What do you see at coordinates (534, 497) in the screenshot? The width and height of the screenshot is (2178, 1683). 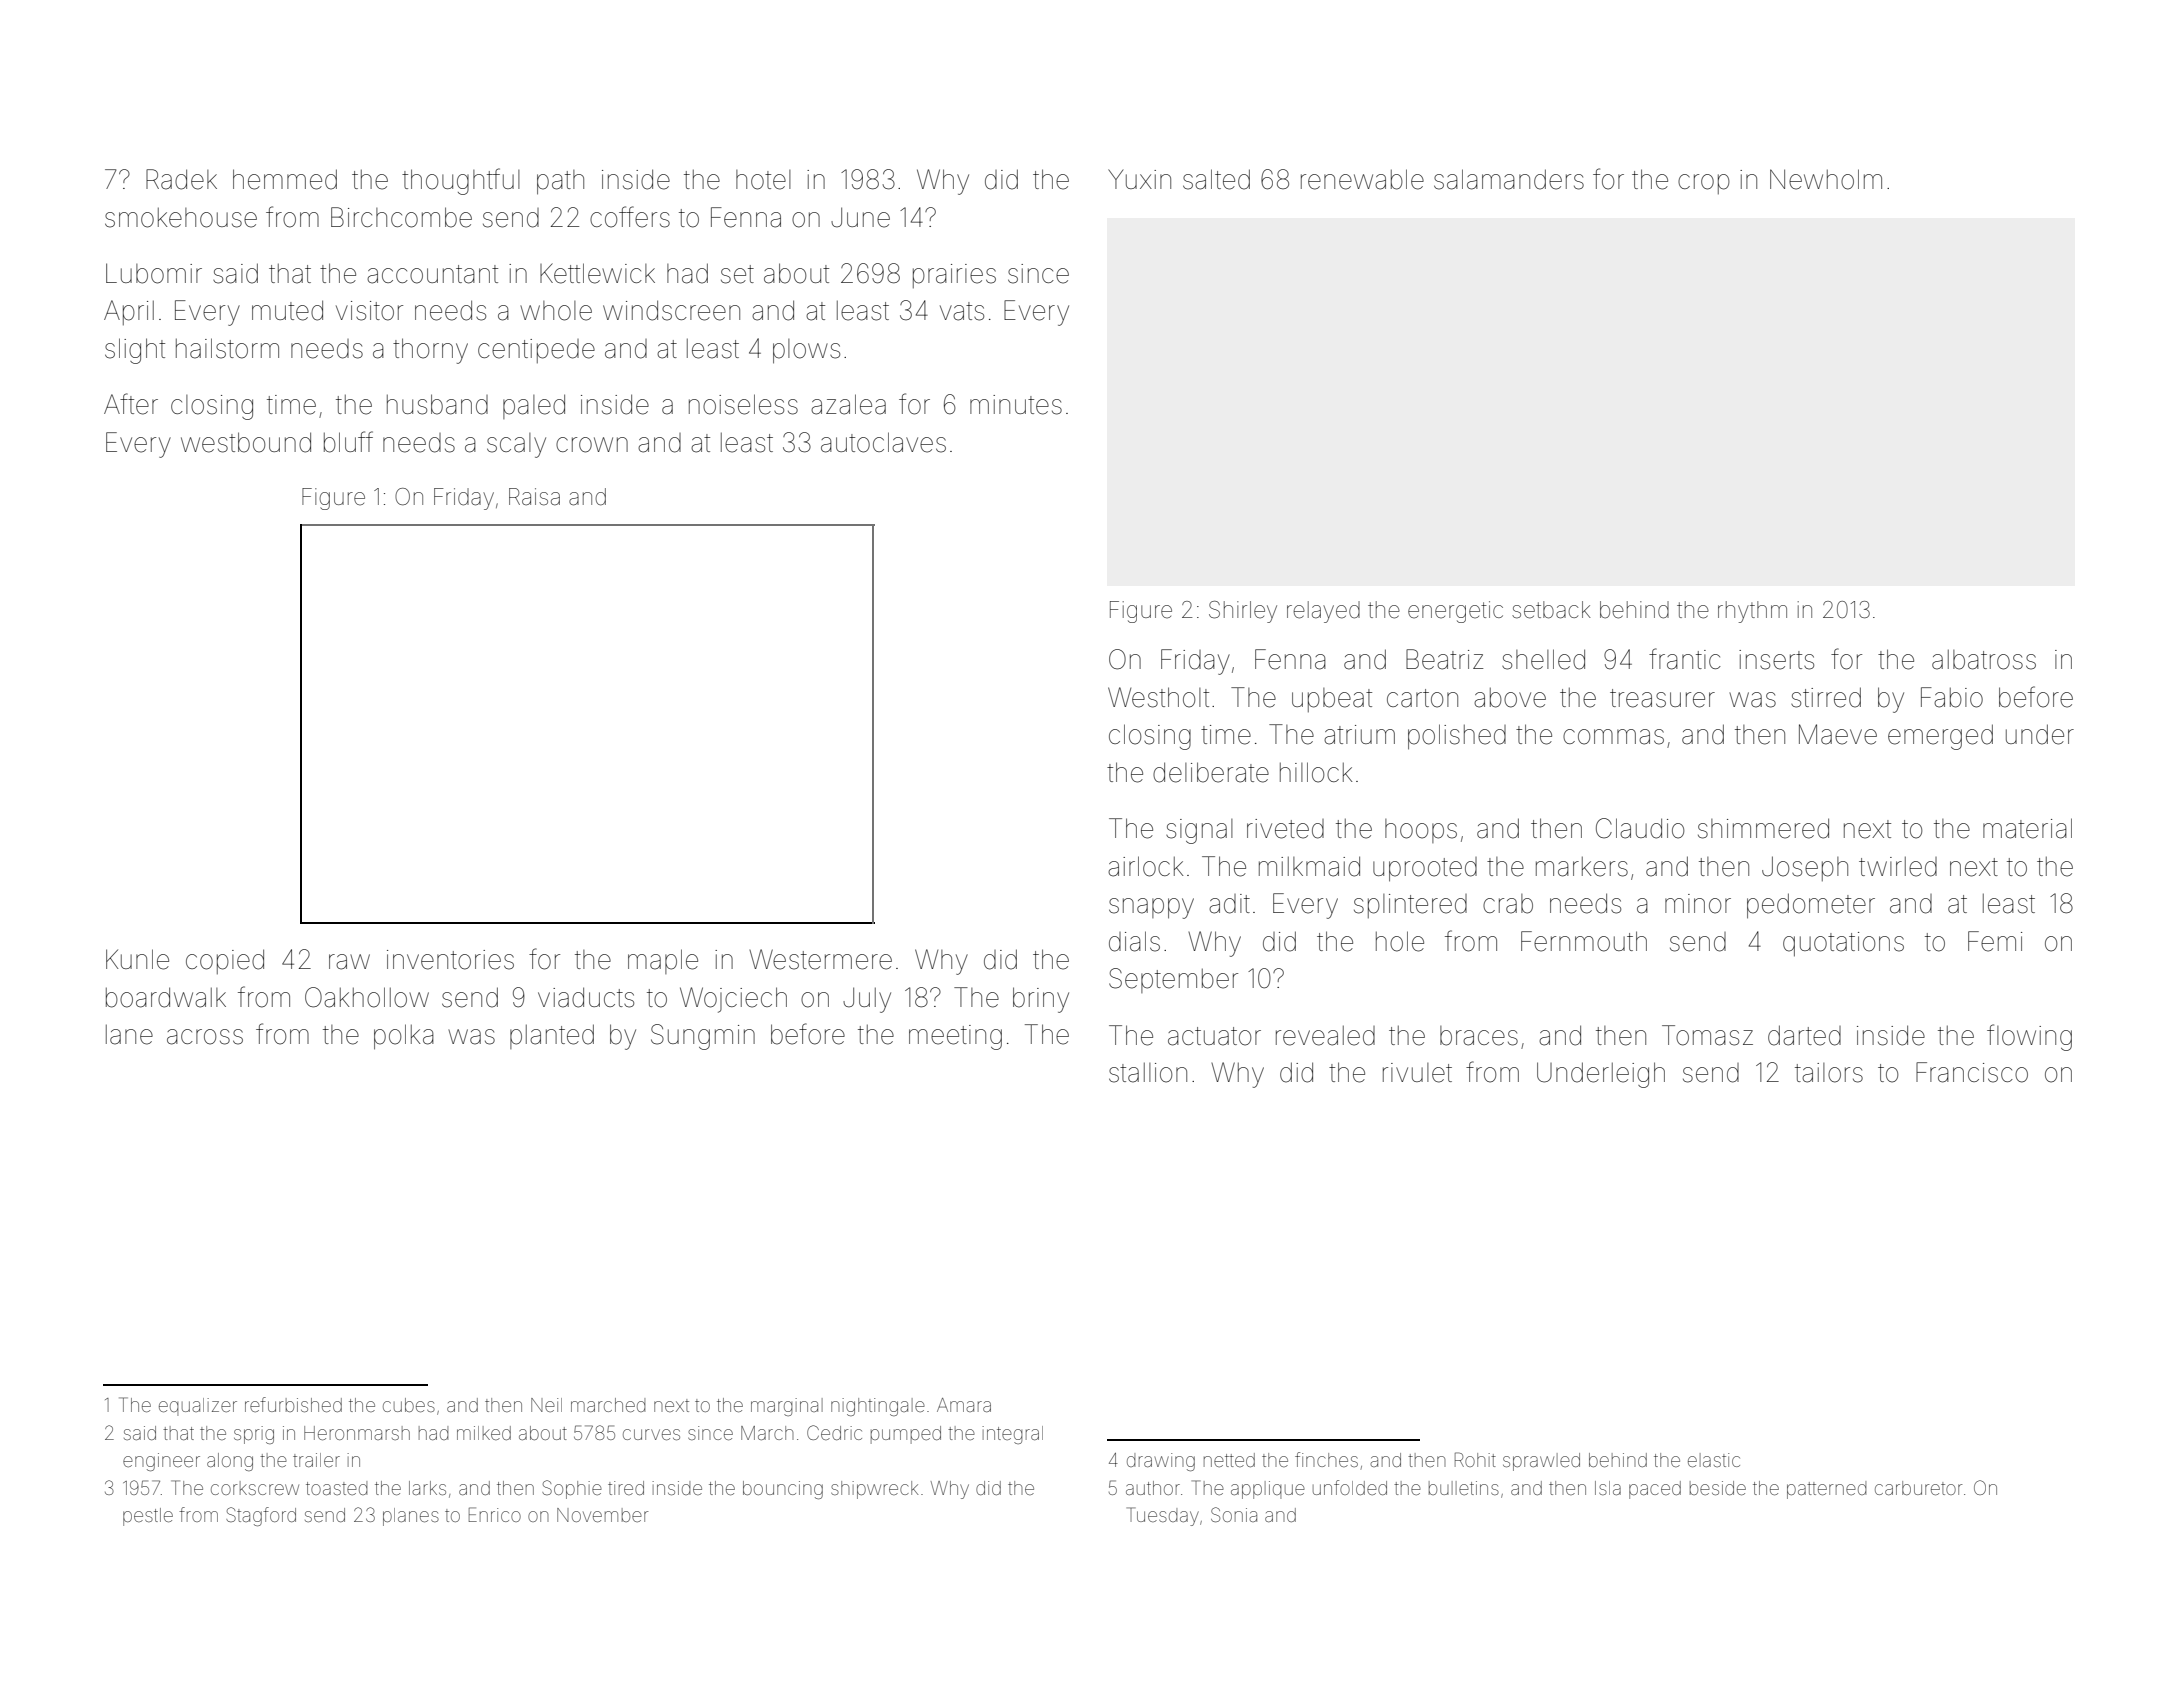 I see `Raisa` at bounding box center [534, 497].
